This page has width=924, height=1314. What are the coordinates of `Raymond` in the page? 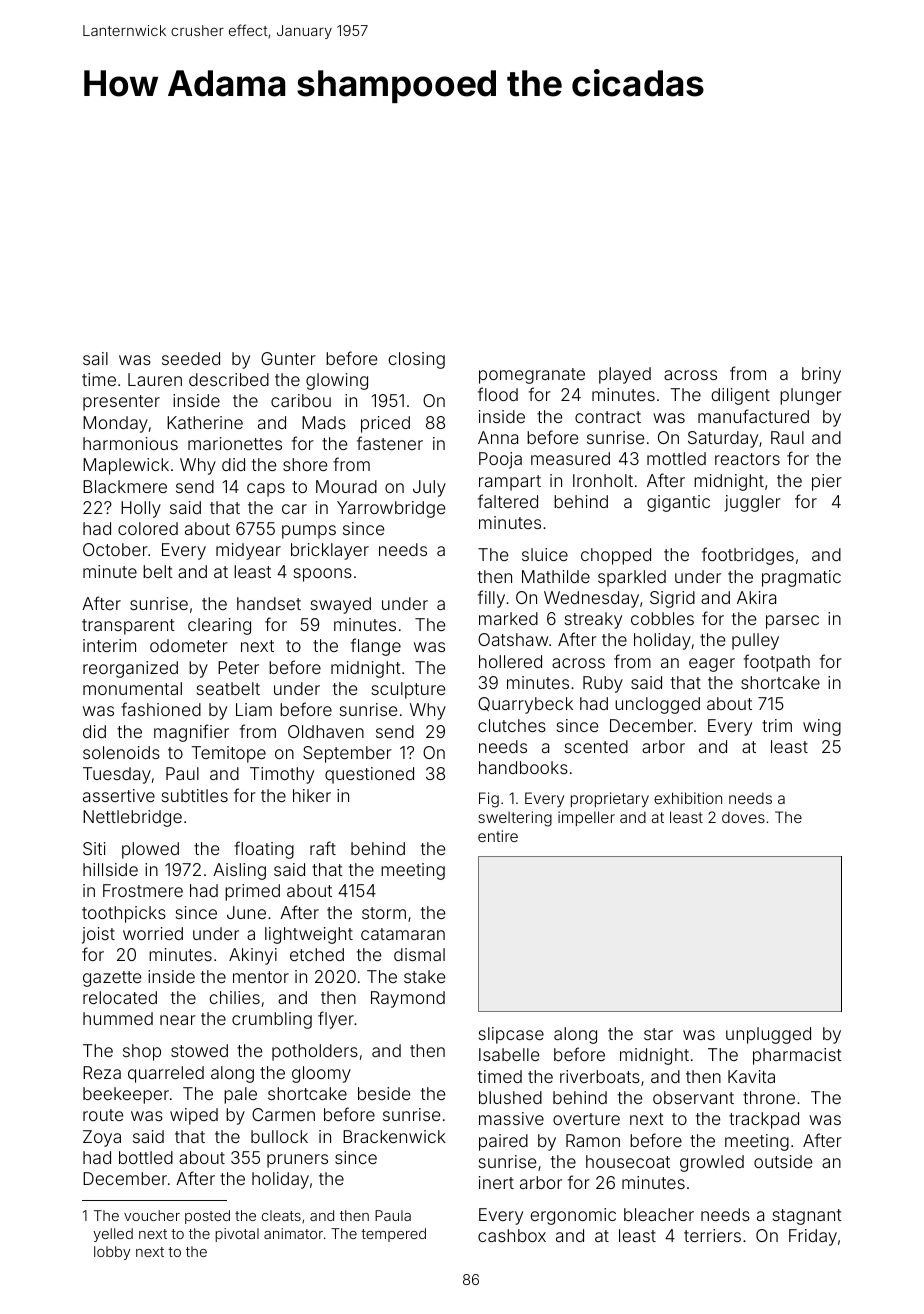 It's located at (408, 999).
